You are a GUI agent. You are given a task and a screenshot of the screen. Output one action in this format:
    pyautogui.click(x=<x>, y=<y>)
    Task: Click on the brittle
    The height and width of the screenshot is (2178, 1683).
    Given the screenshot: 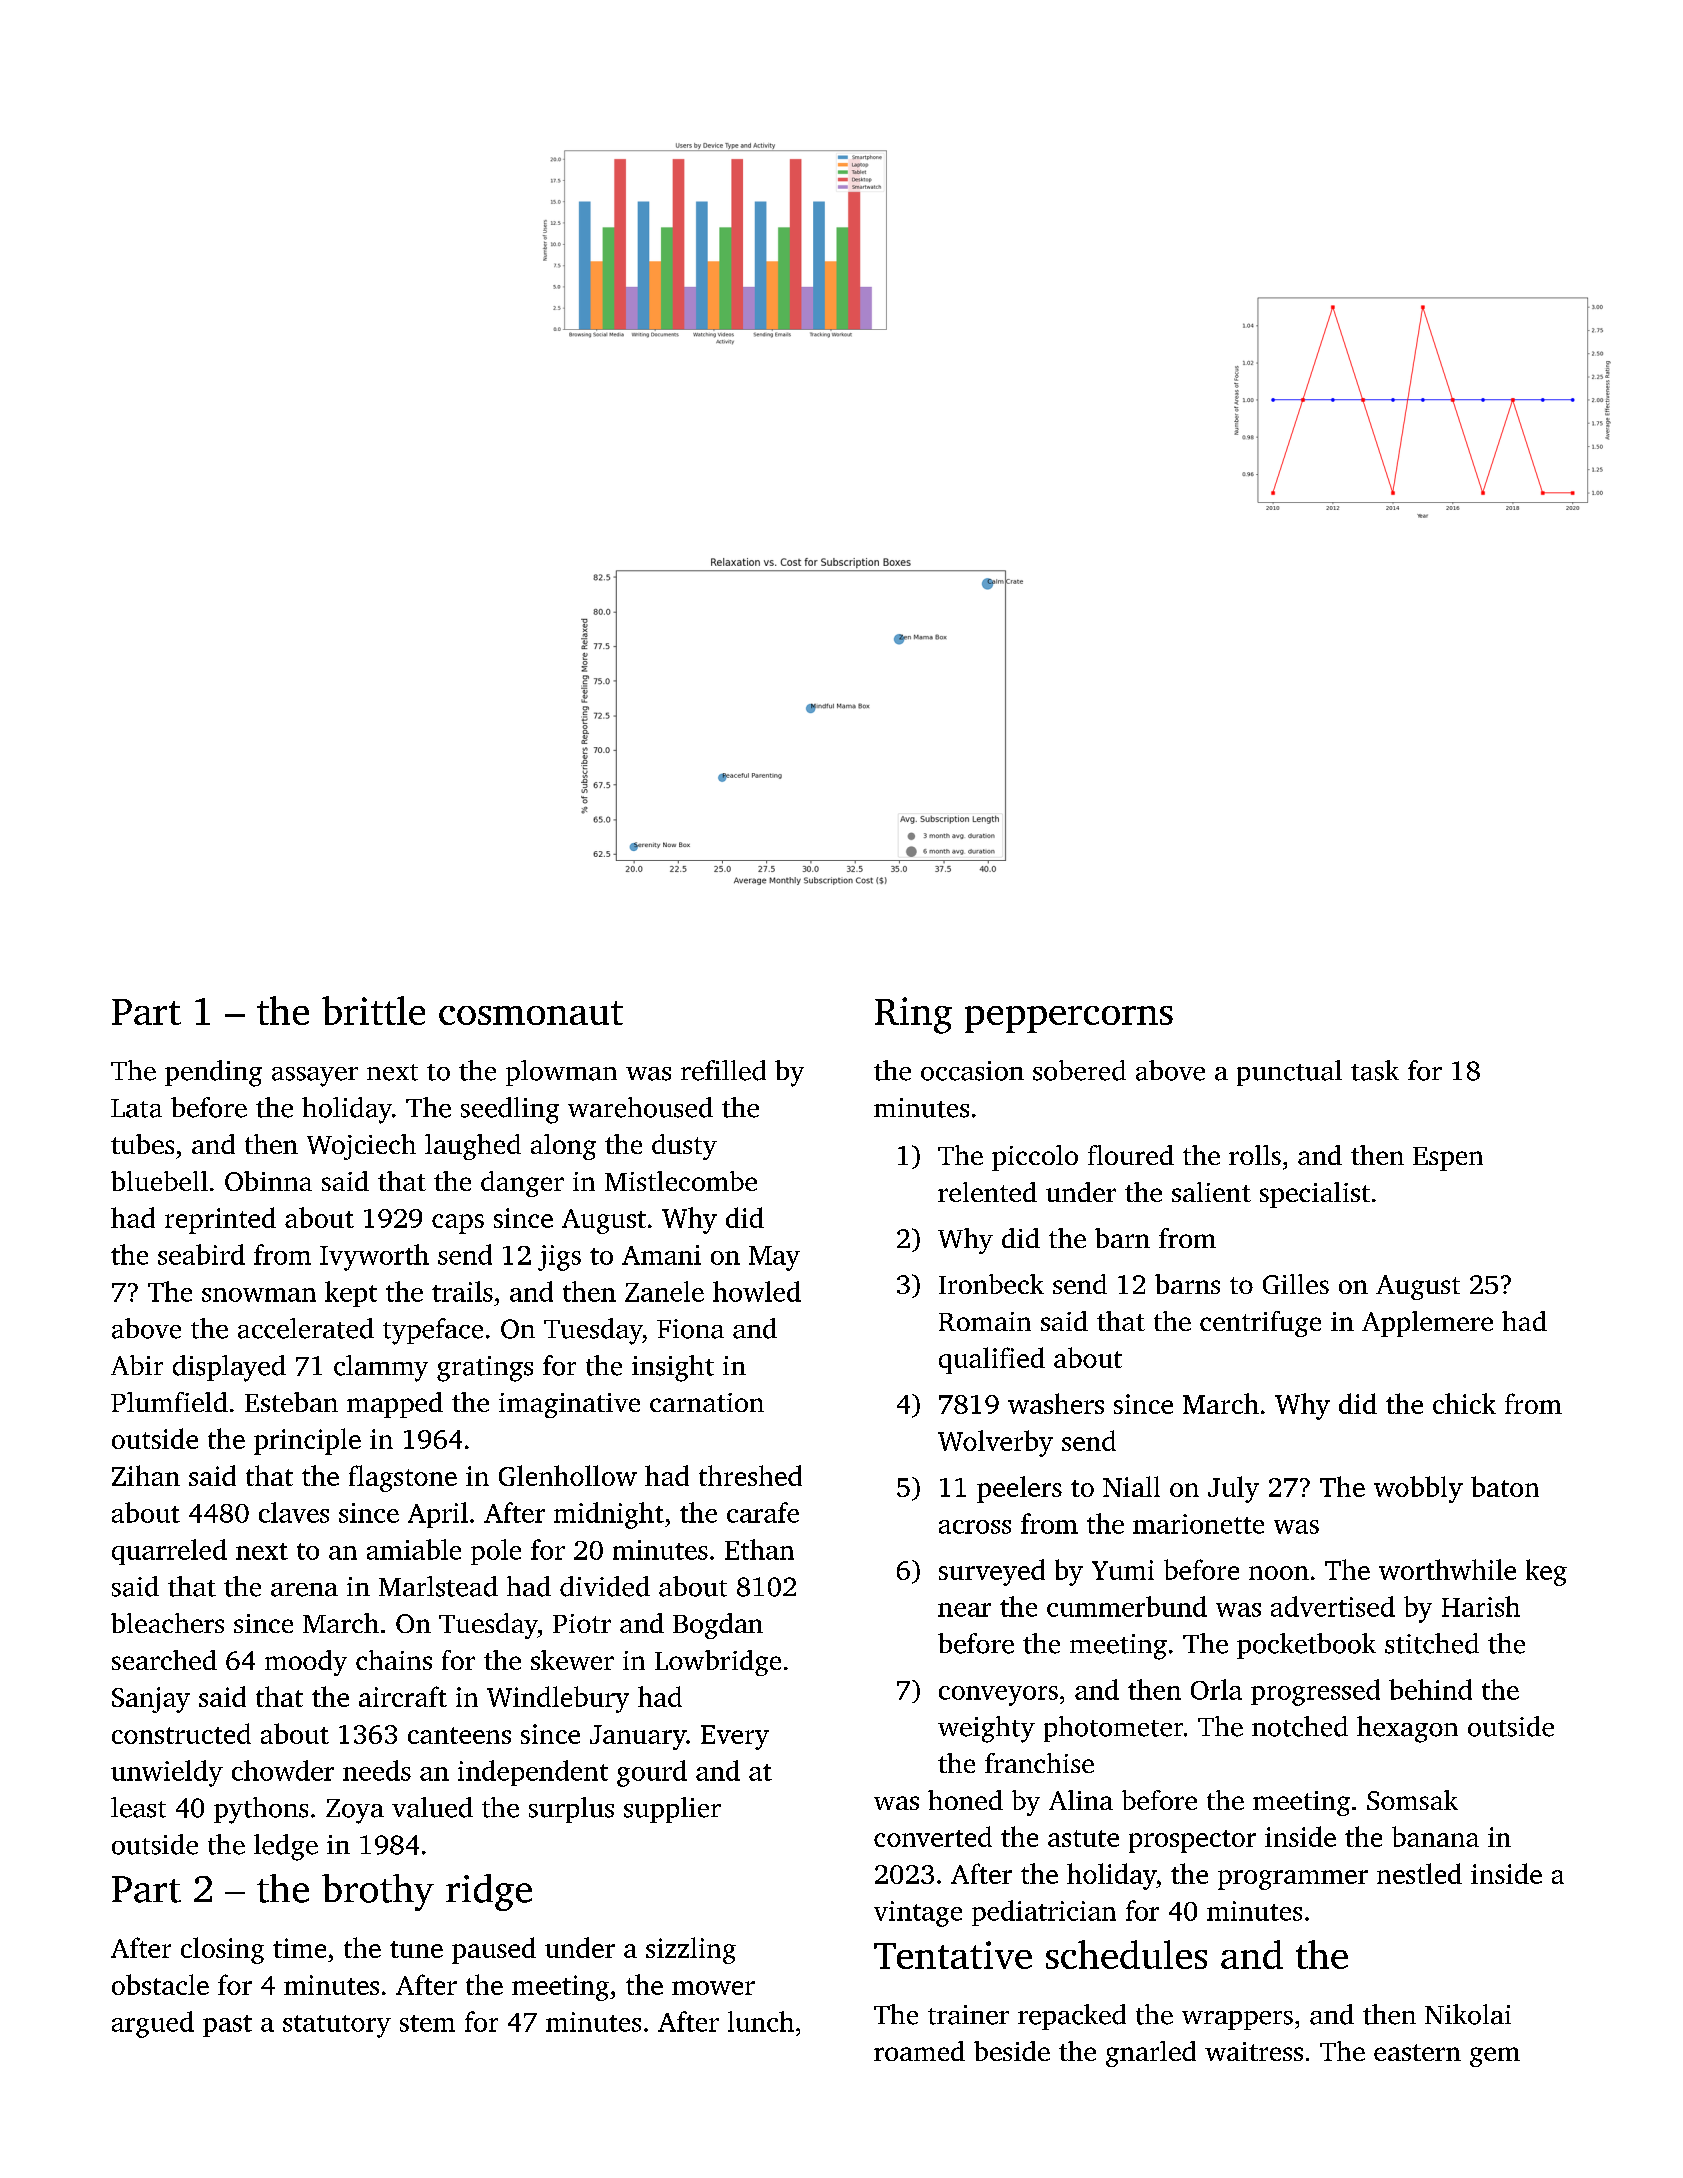 What is the action you would take?
    pyautogui.click(x=373, y=1010)
